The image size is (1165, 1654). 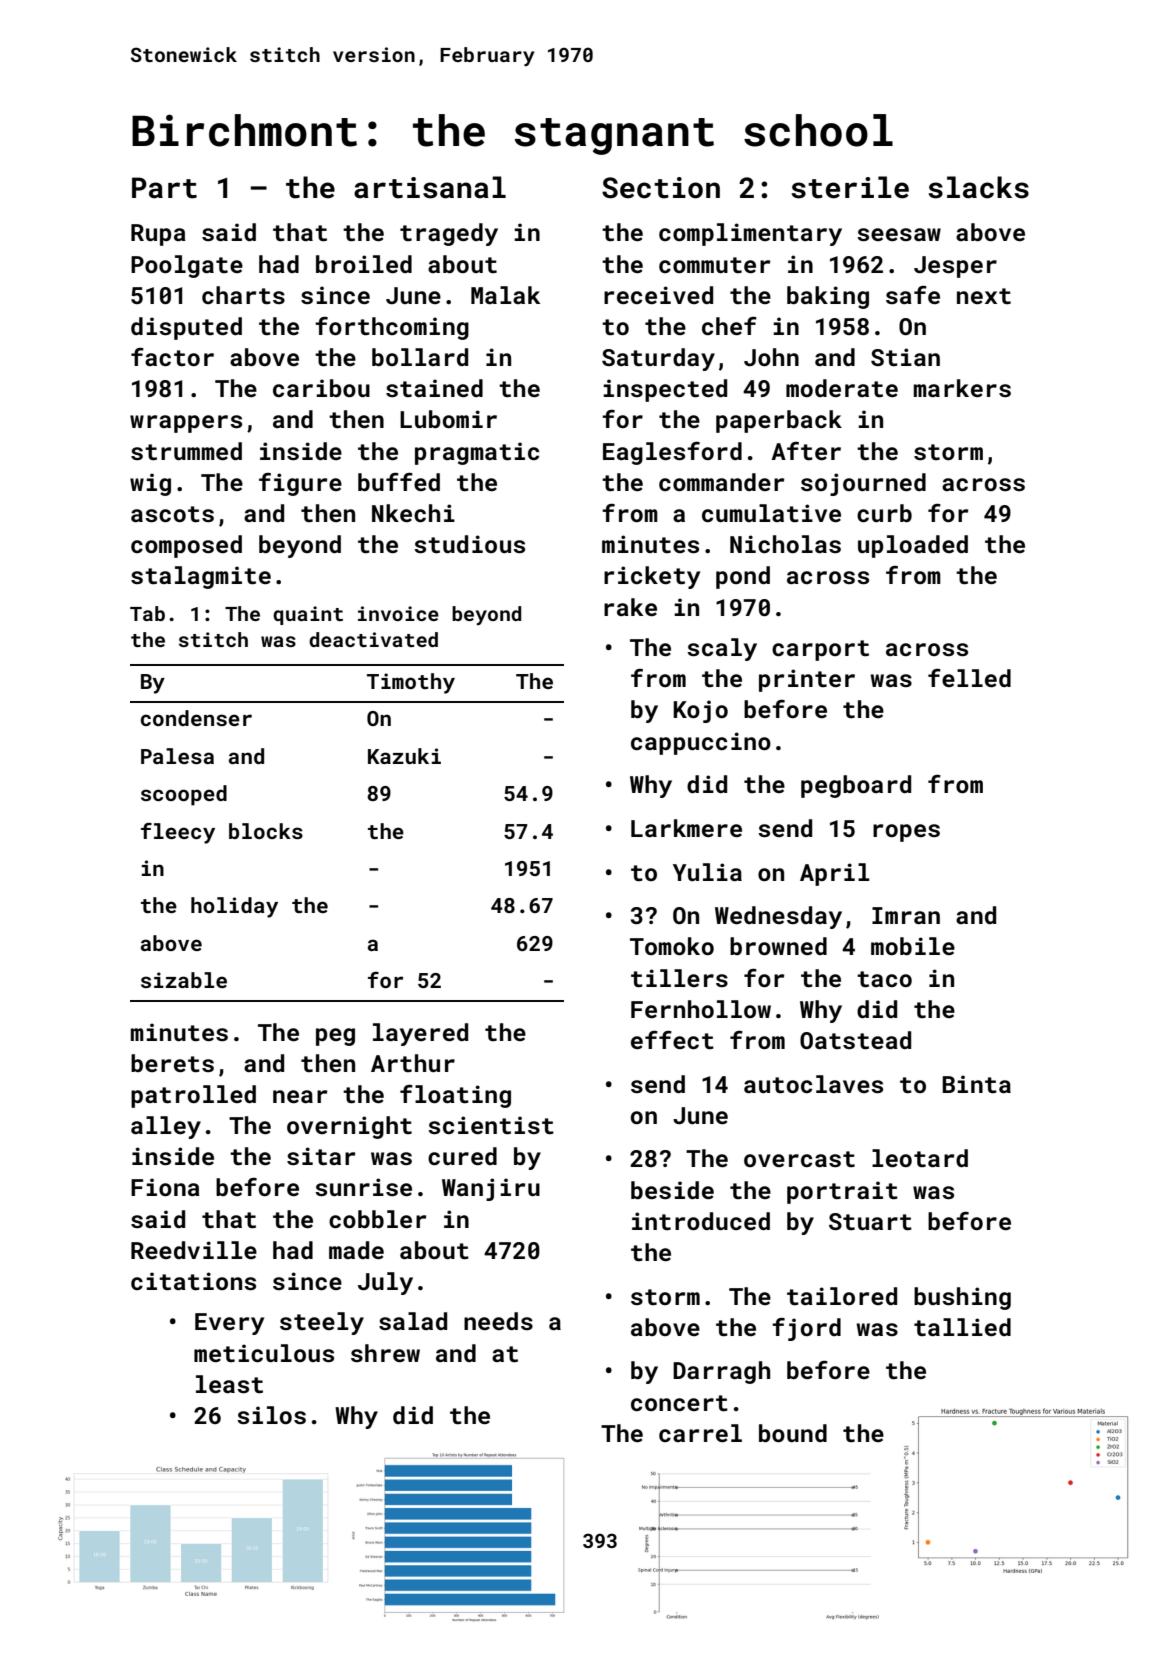 What do you see at coordinates (913, 546) in the document?
I see `uploaded` at bounding box center [913, 546].
